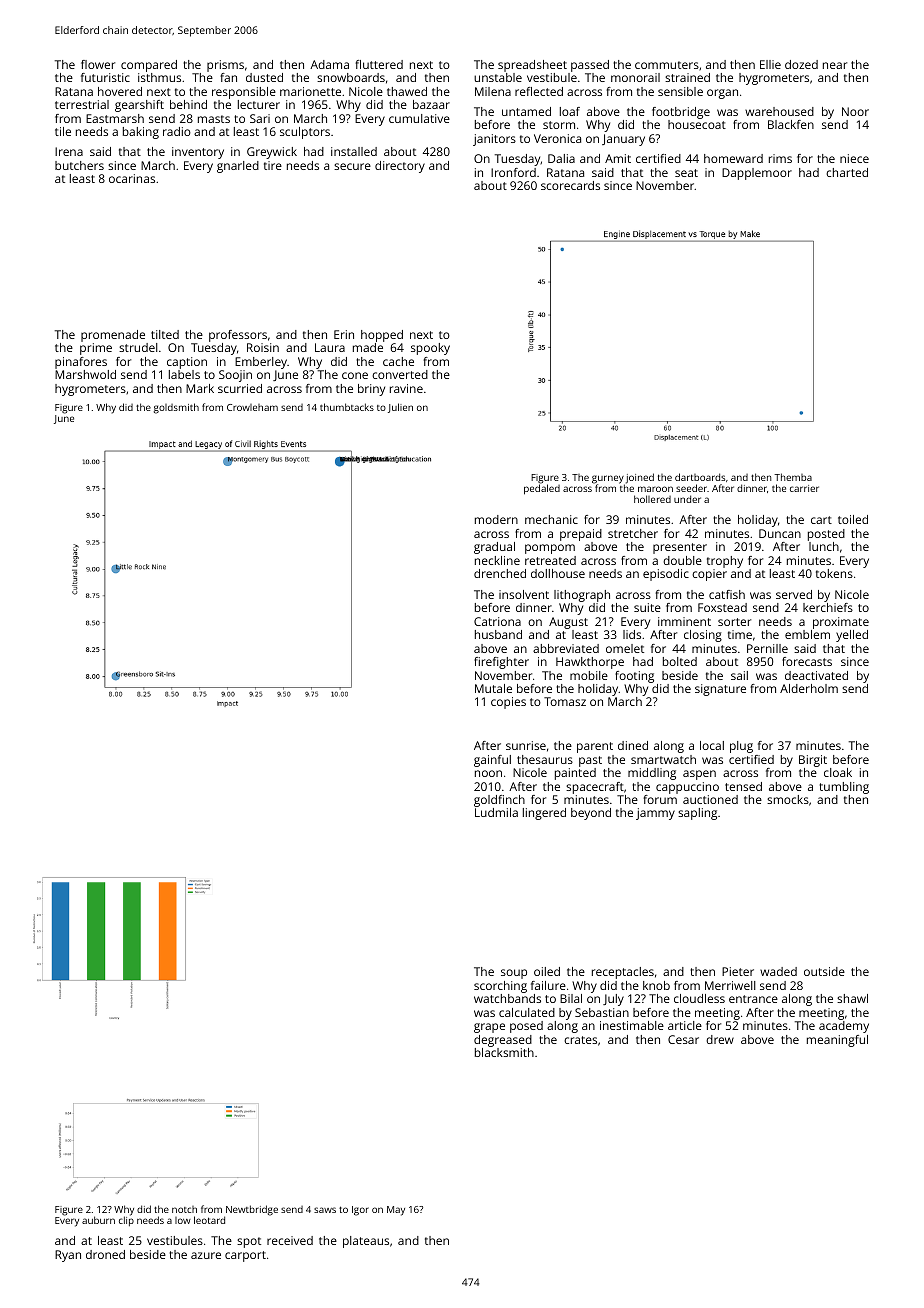 The image size is (924, 1308). I want to click on smocks, so click(788, 799).
